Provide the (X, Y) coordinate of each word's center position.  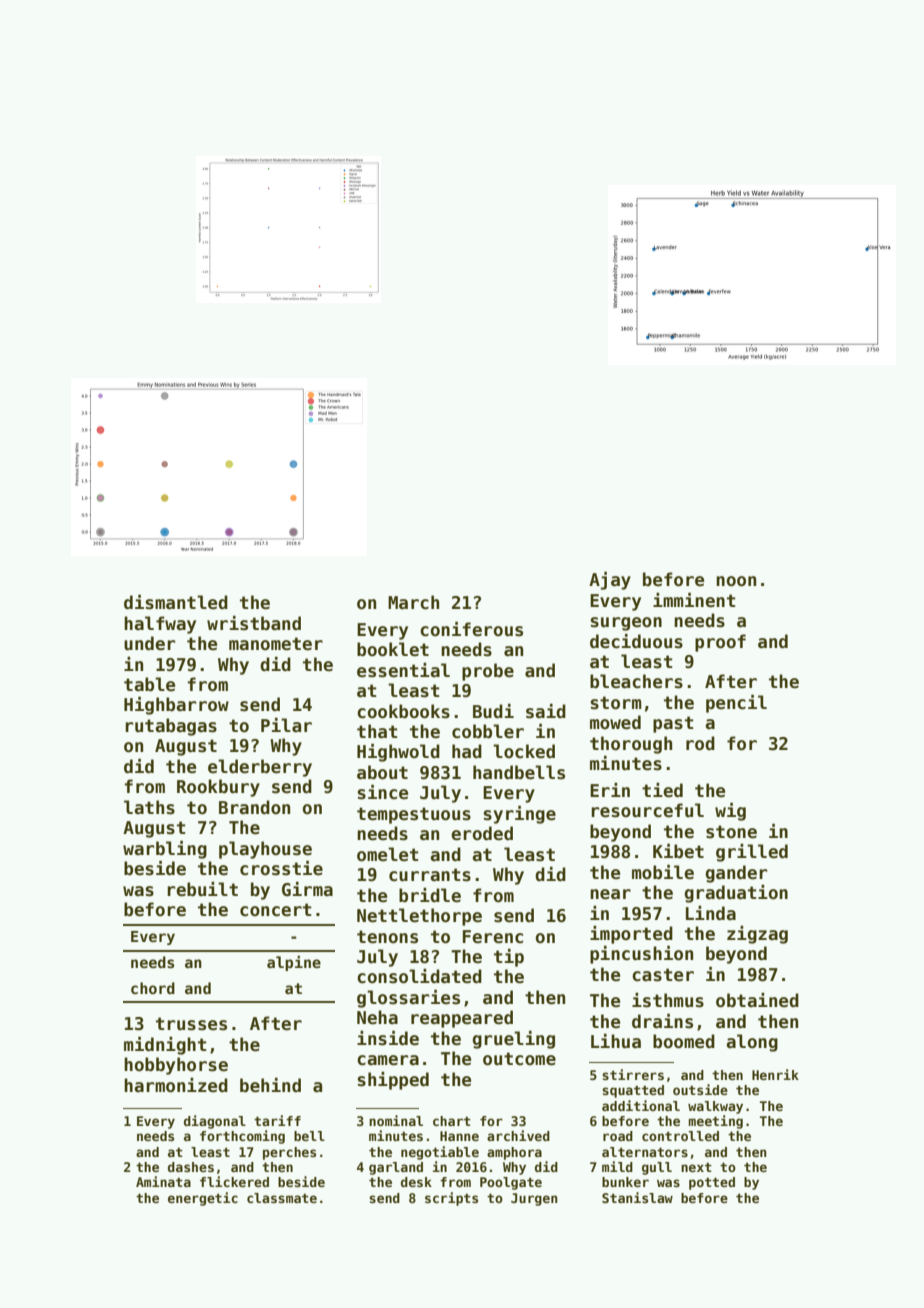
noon (736, 581)
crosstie (281, 868)
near (610, 894)
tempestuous (414, 815)
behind (270, 1085)
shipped (393, 1081)
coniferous (471, 629)
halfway (160, 625)
